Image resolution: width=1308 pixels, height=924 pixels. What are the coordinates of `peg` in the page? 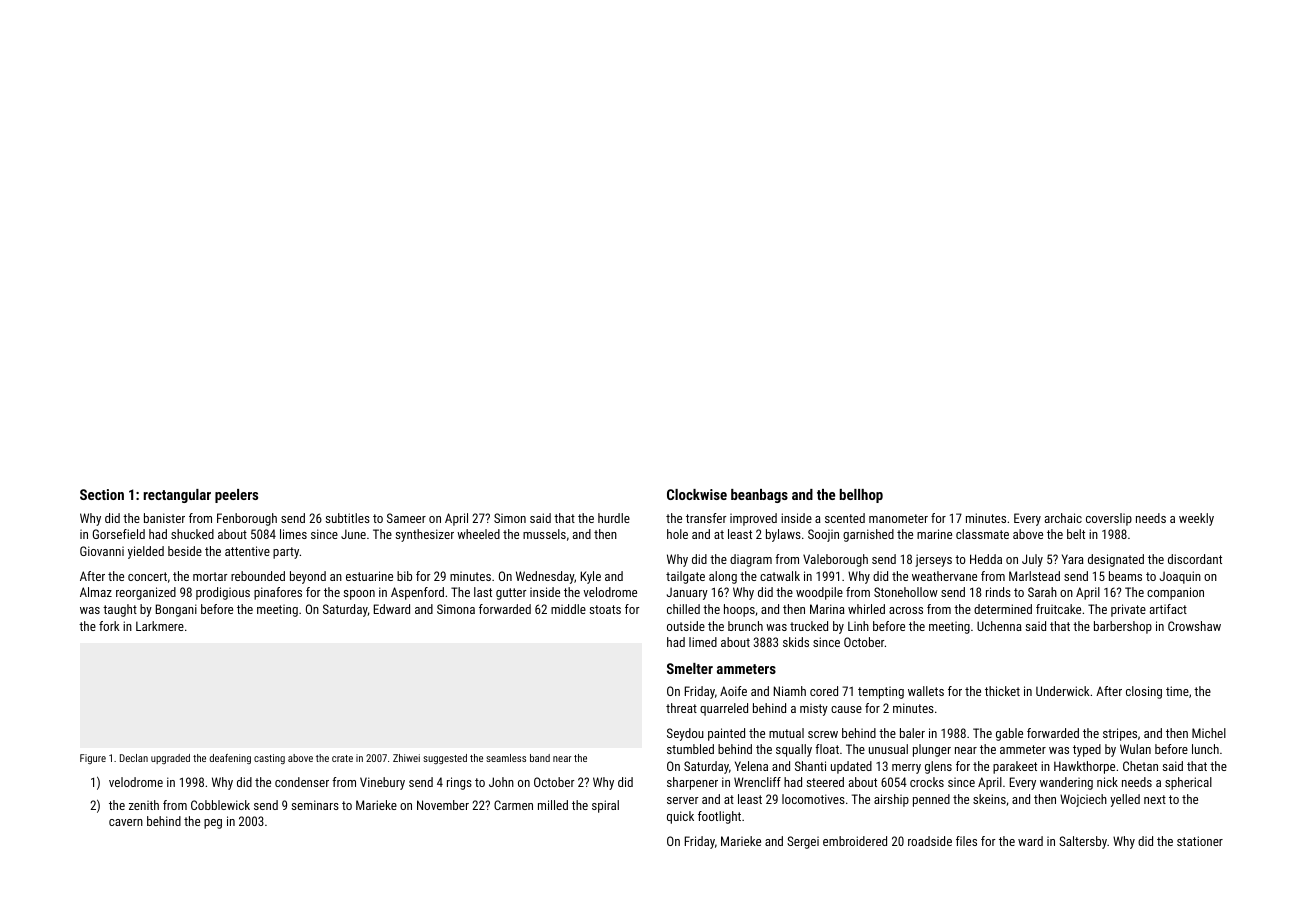 It's located at (213, 824).
